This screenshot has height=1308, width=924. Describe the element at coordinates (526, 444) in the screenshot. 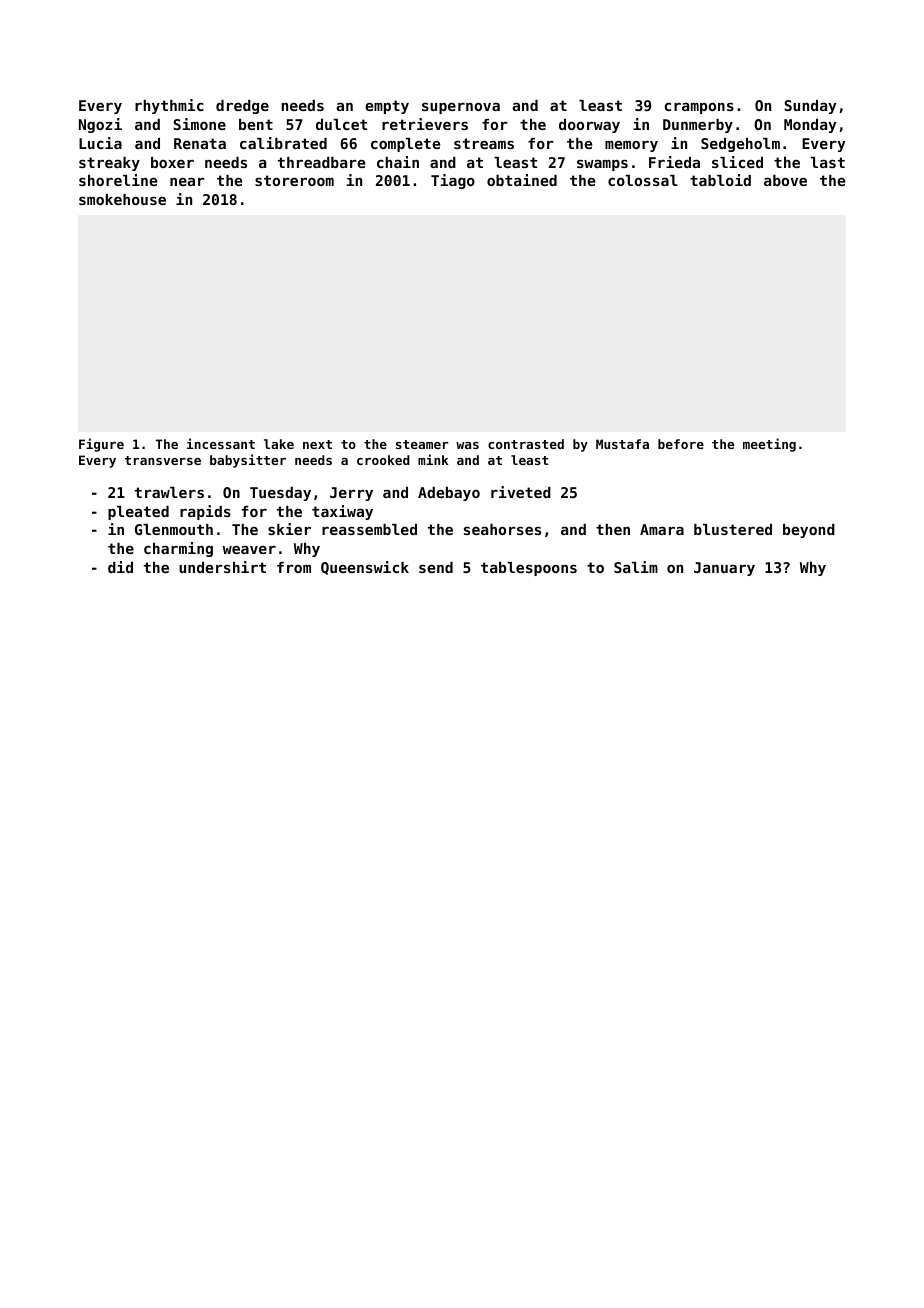

I see `contrasted` at that location.
